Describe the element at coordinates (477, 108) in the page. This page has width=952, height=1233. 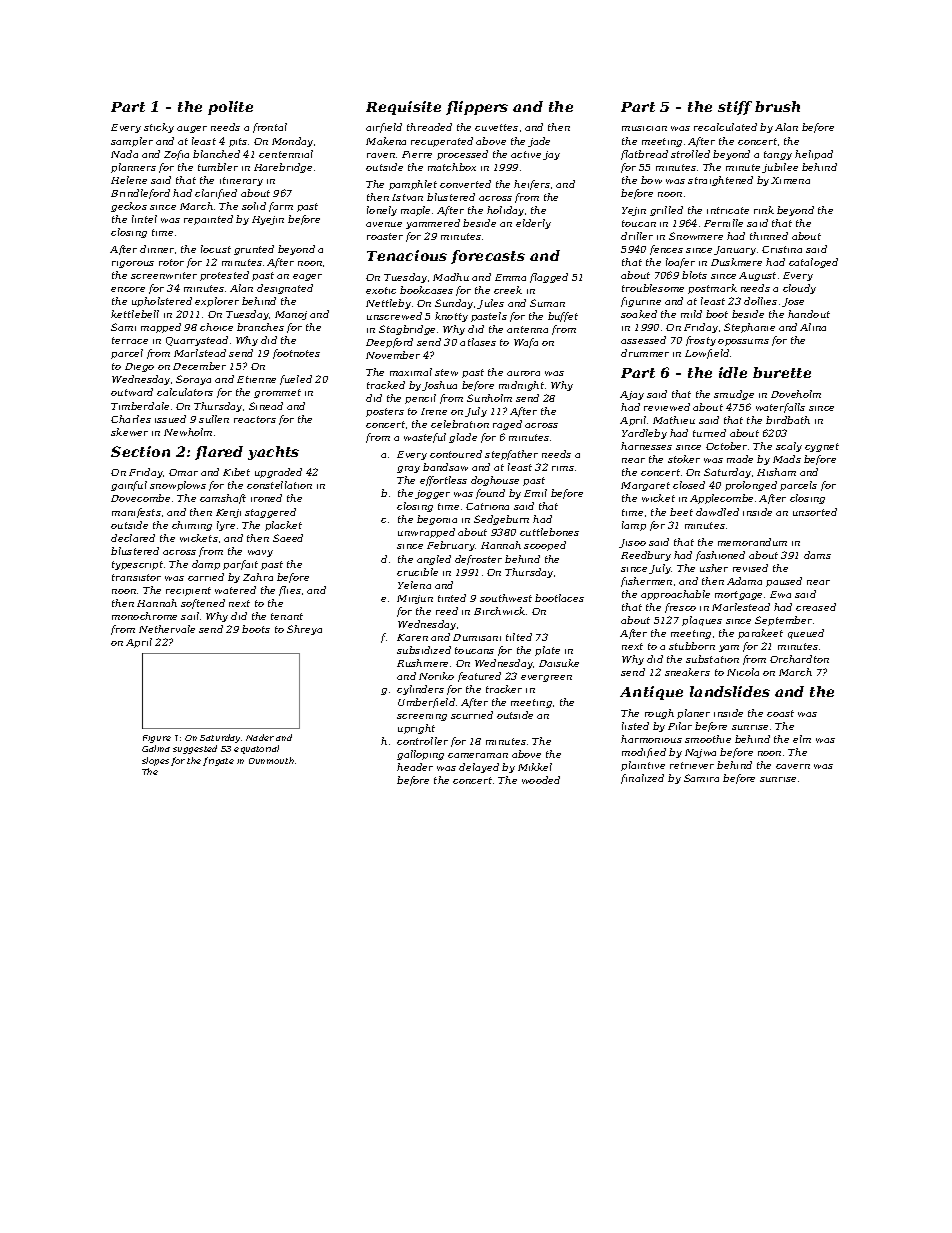
I see `flippers` at that location.
